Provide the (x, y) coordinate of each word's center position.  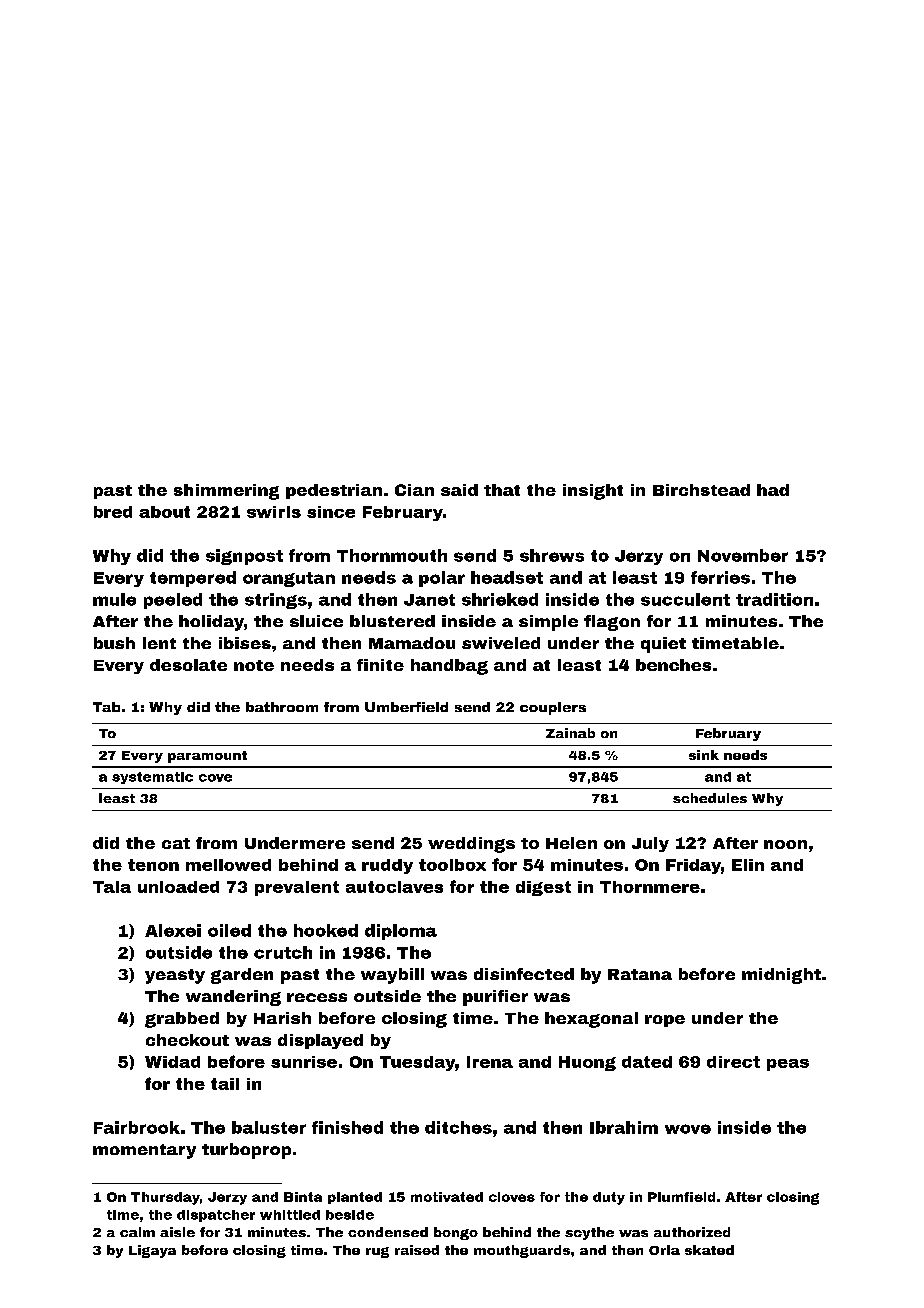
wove (688, 1129)
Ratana (640, 974)
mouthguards (522, 1251)
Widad (172, 1062)
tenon (153, 865)
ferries (720, 577)
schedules (710, 798)
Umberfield (406, 707)
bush (114, 643)
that (502, 490)
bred (113, 512)
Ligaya (152, 1251)
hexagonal (591, 1020)
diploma (401, 932)
